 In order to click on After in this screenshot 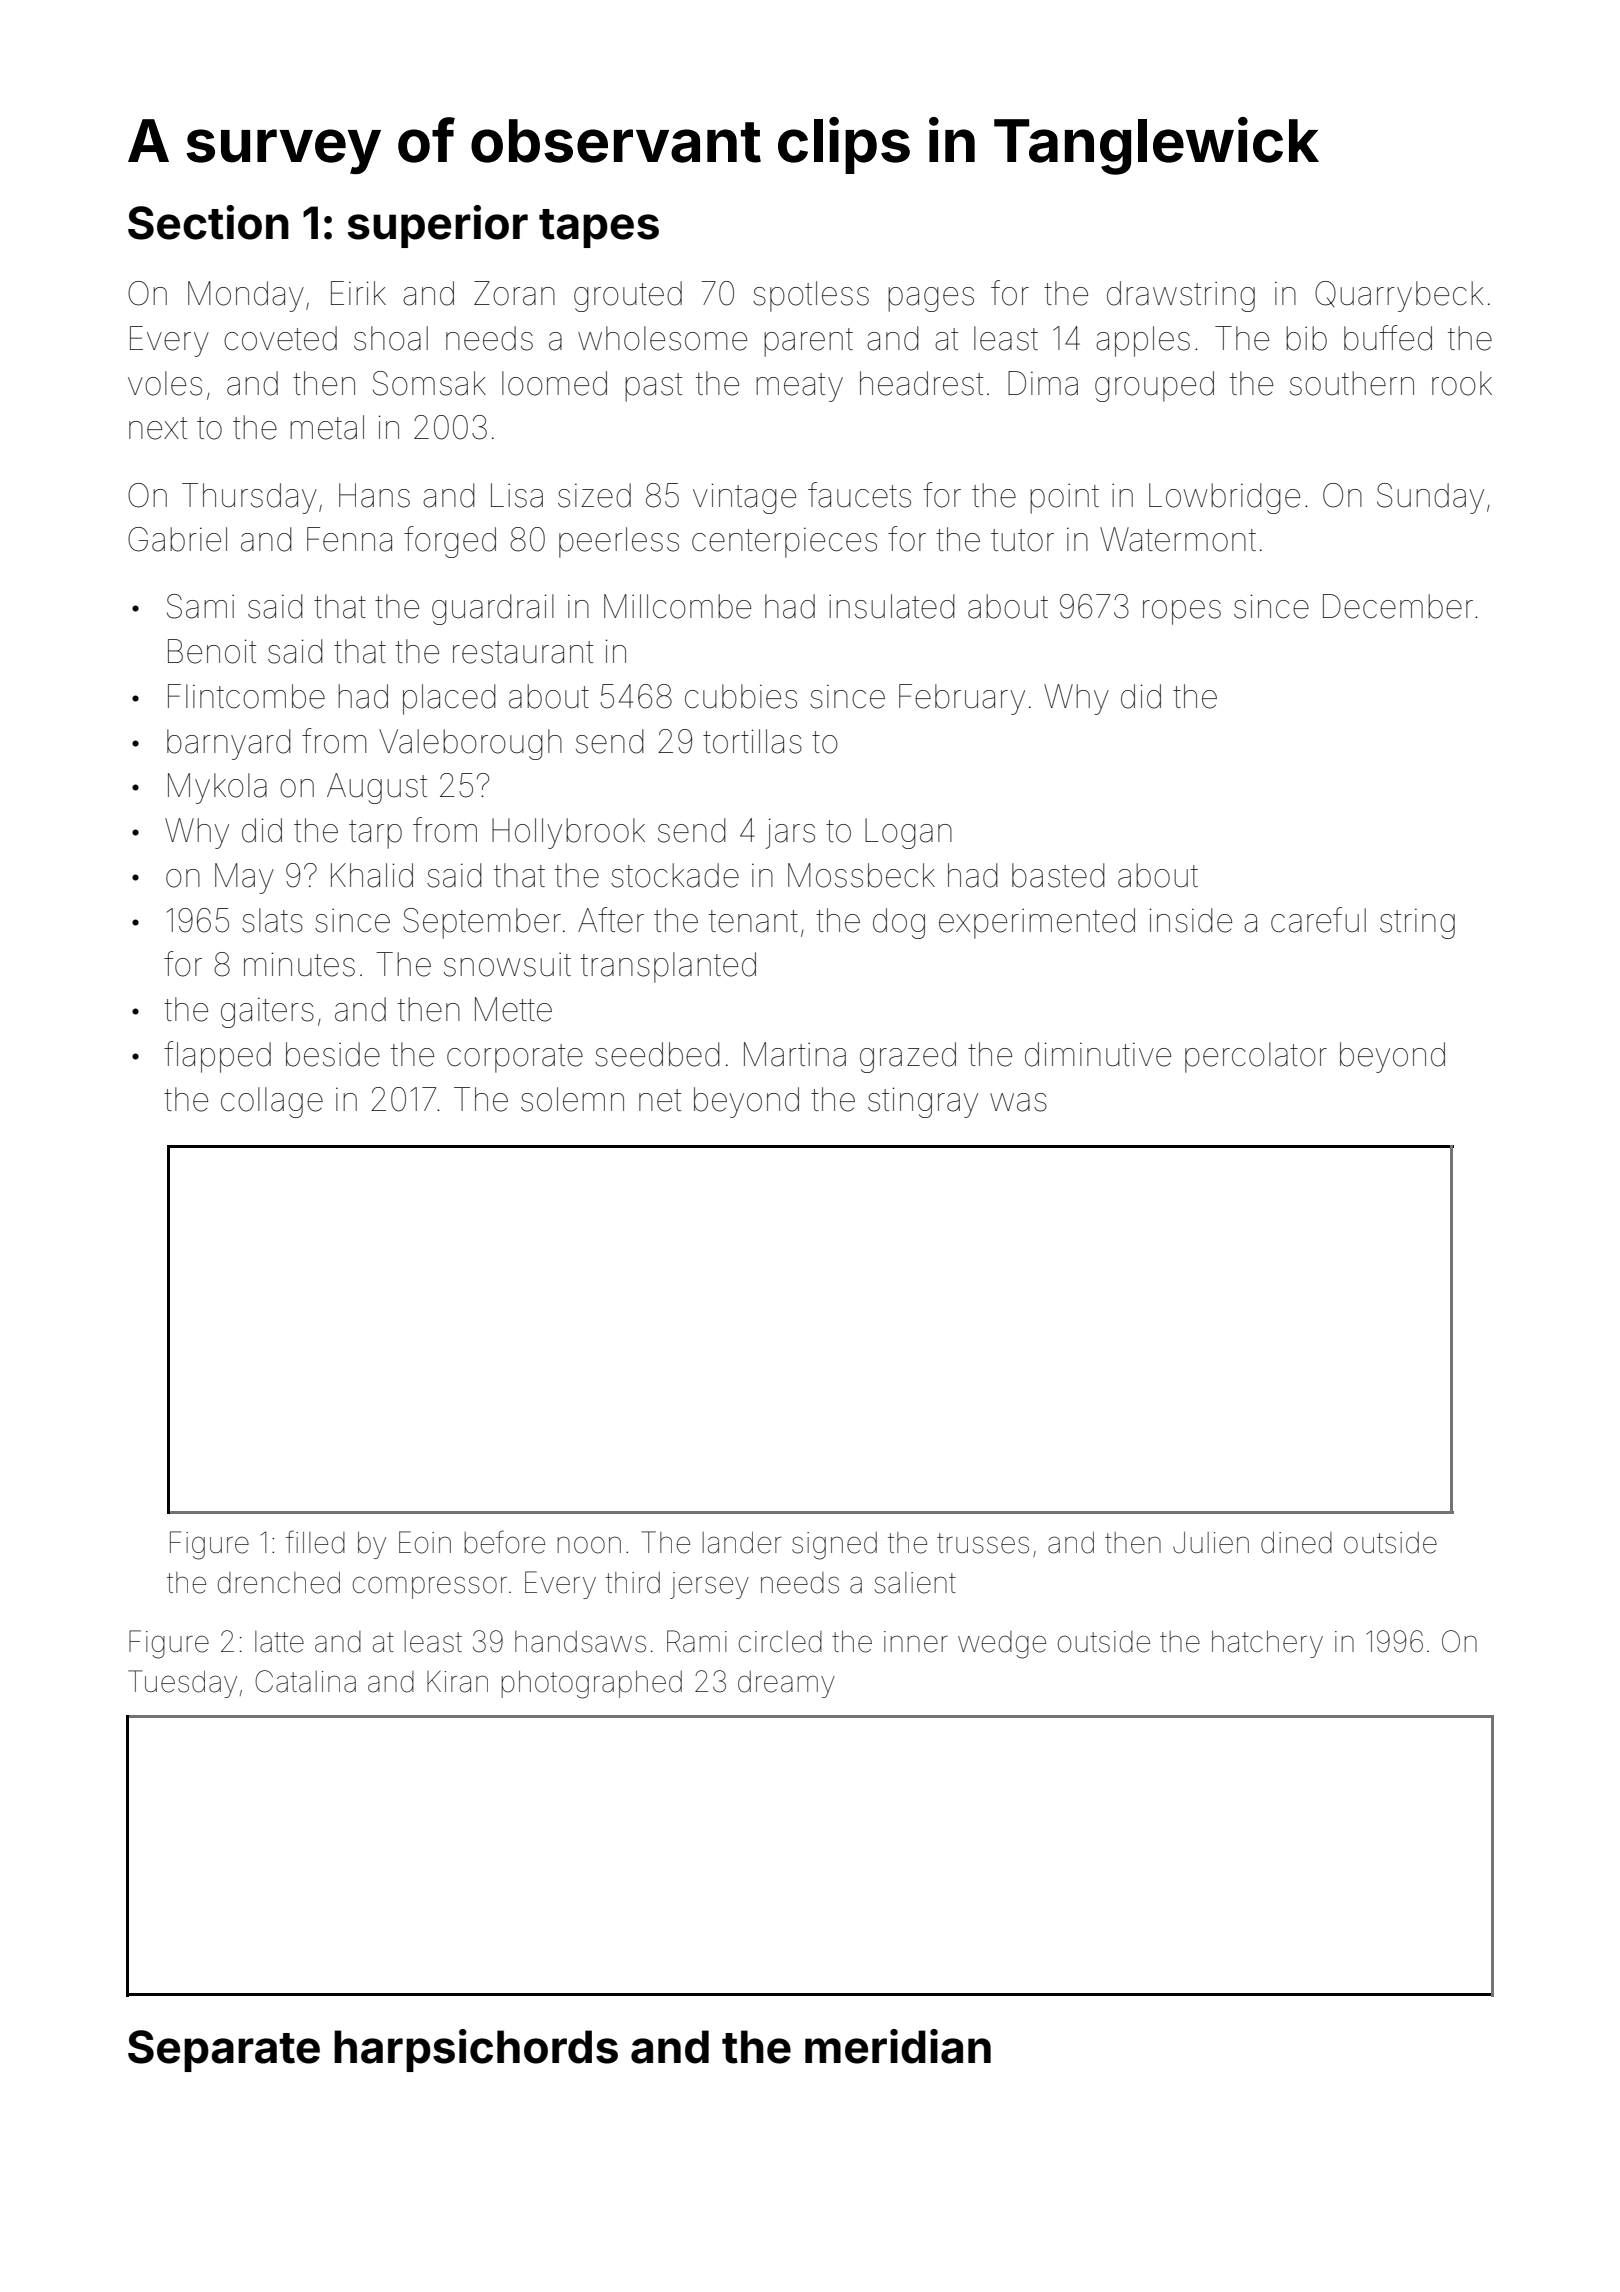, I will do `click(611, 920)`.
